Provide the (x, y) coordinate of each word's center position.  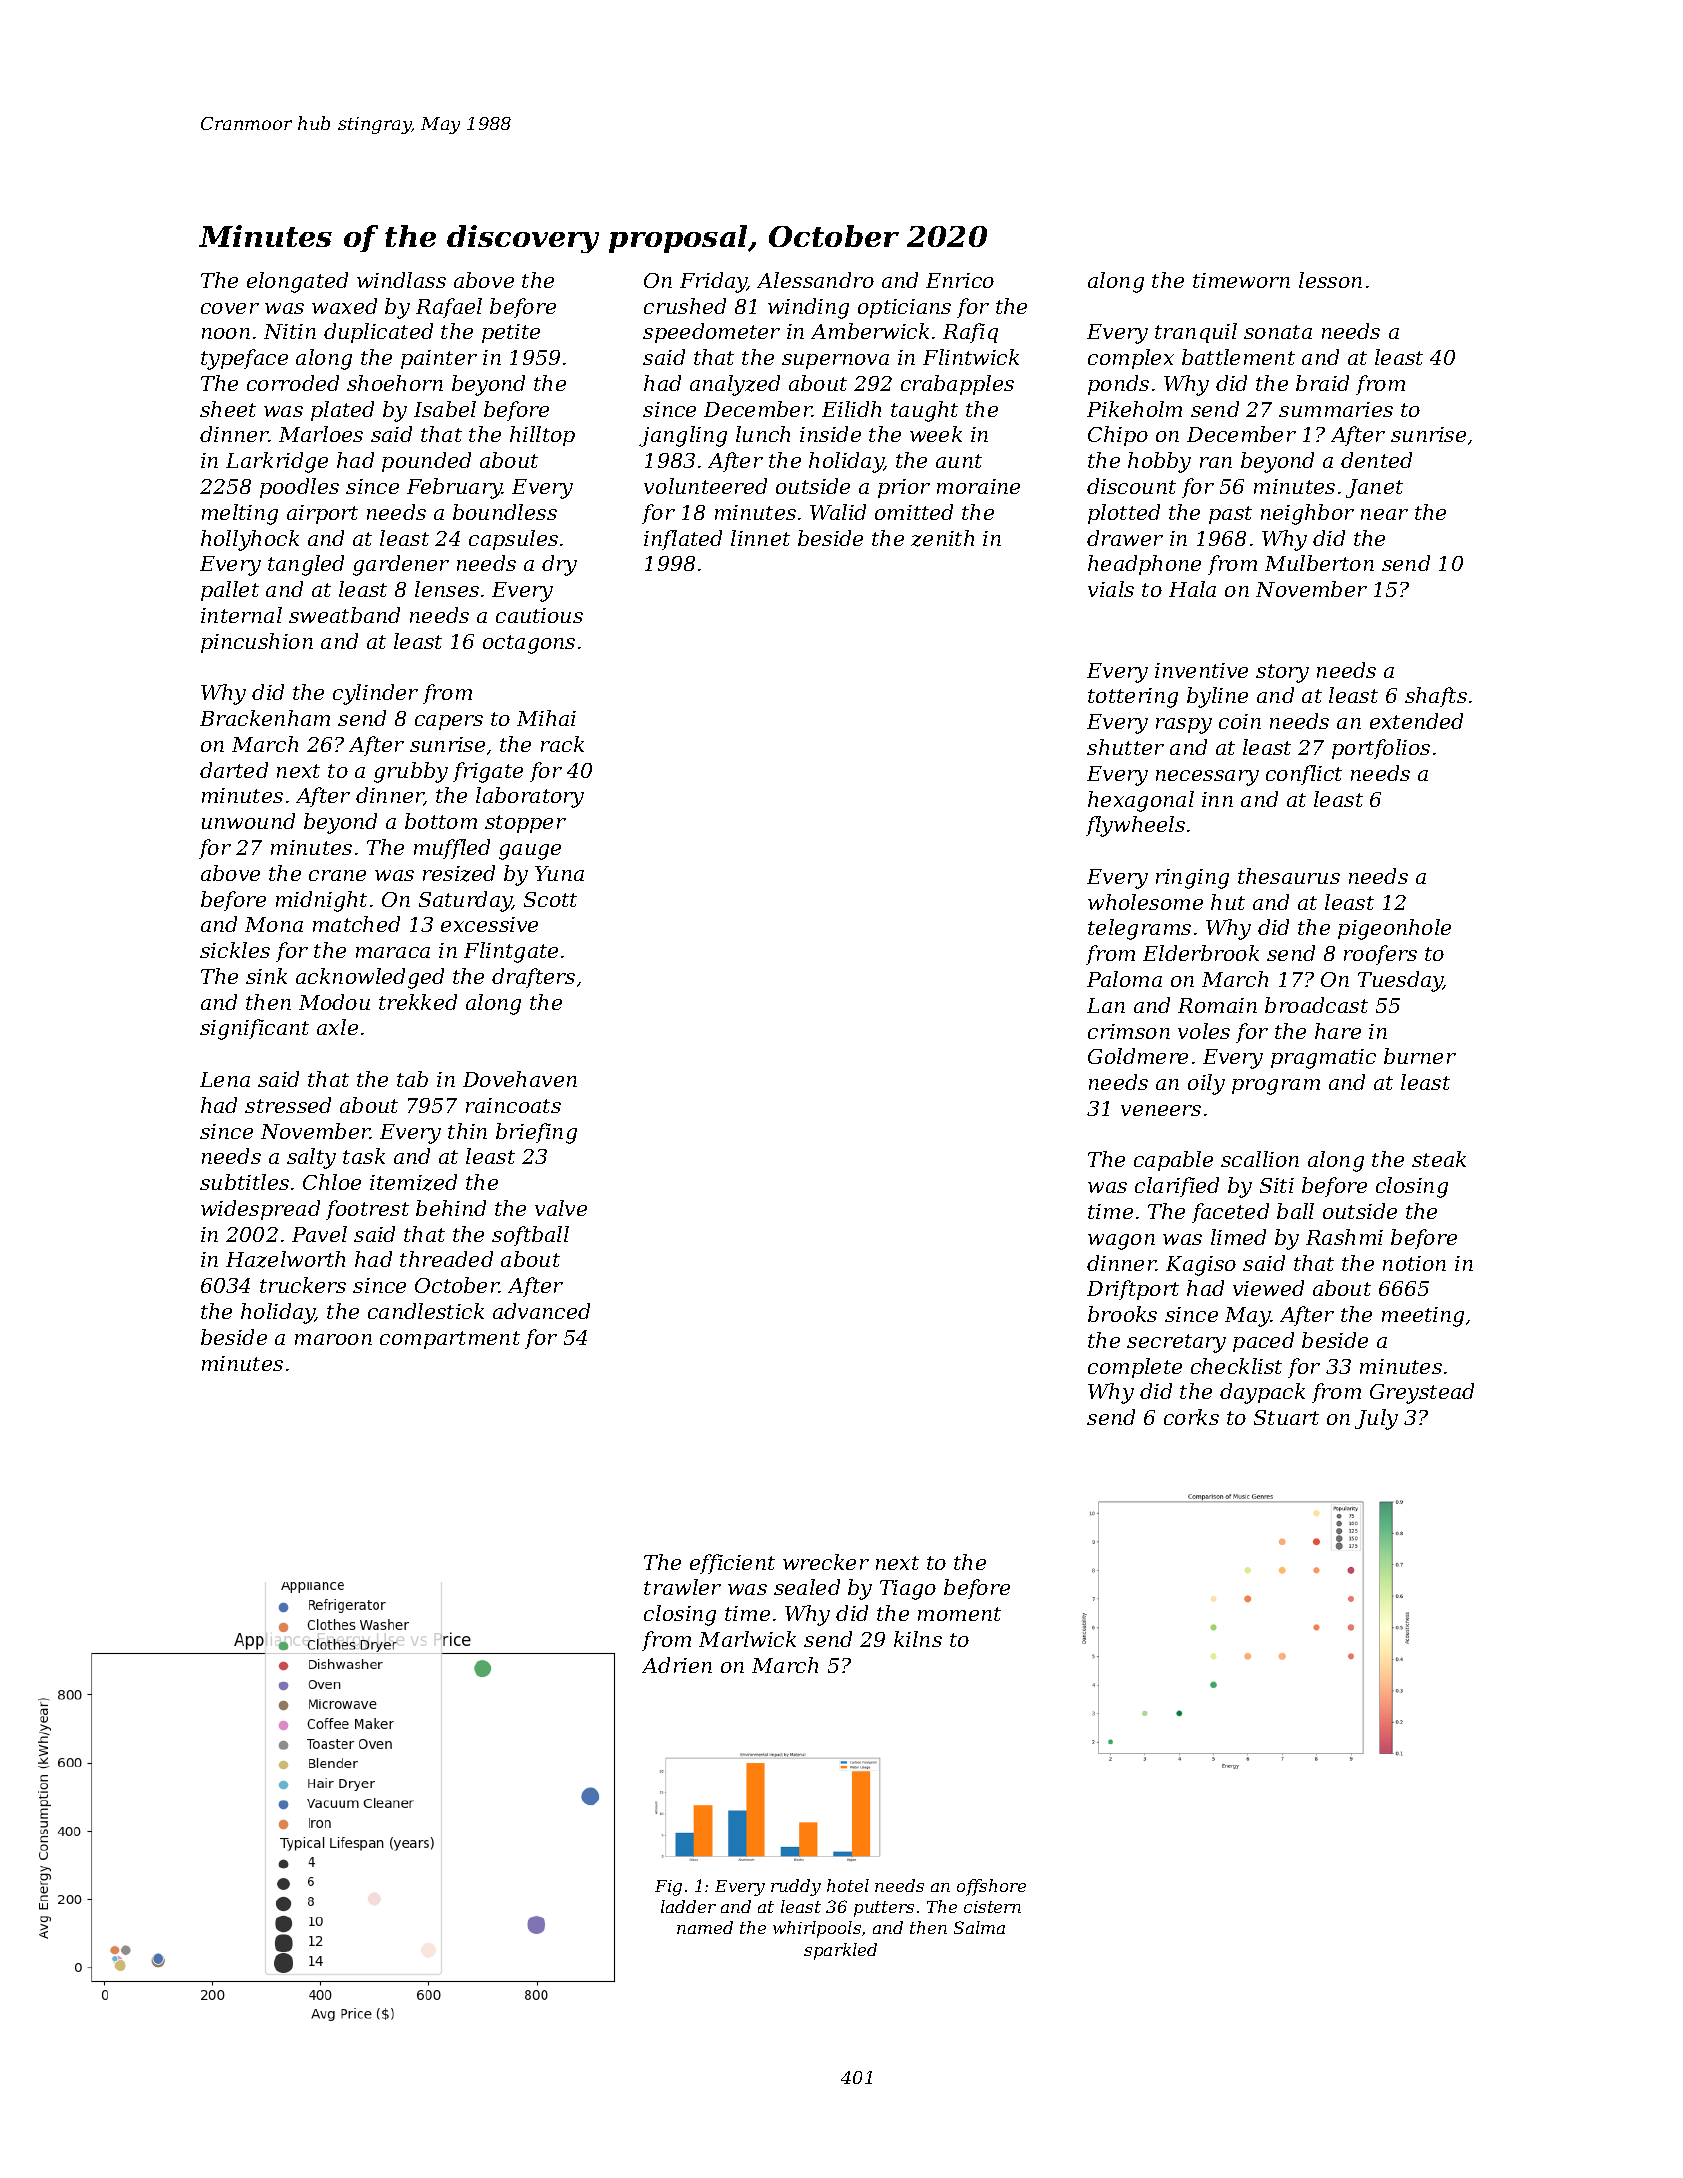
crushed (685, 306)
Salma (979, 1927)
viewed (1268, 1288)
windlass (401, 280)
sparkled (840, 1951)
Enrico (960, 280)
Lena (225, 1079)
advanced (541, 1311)
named (705, 1927)
